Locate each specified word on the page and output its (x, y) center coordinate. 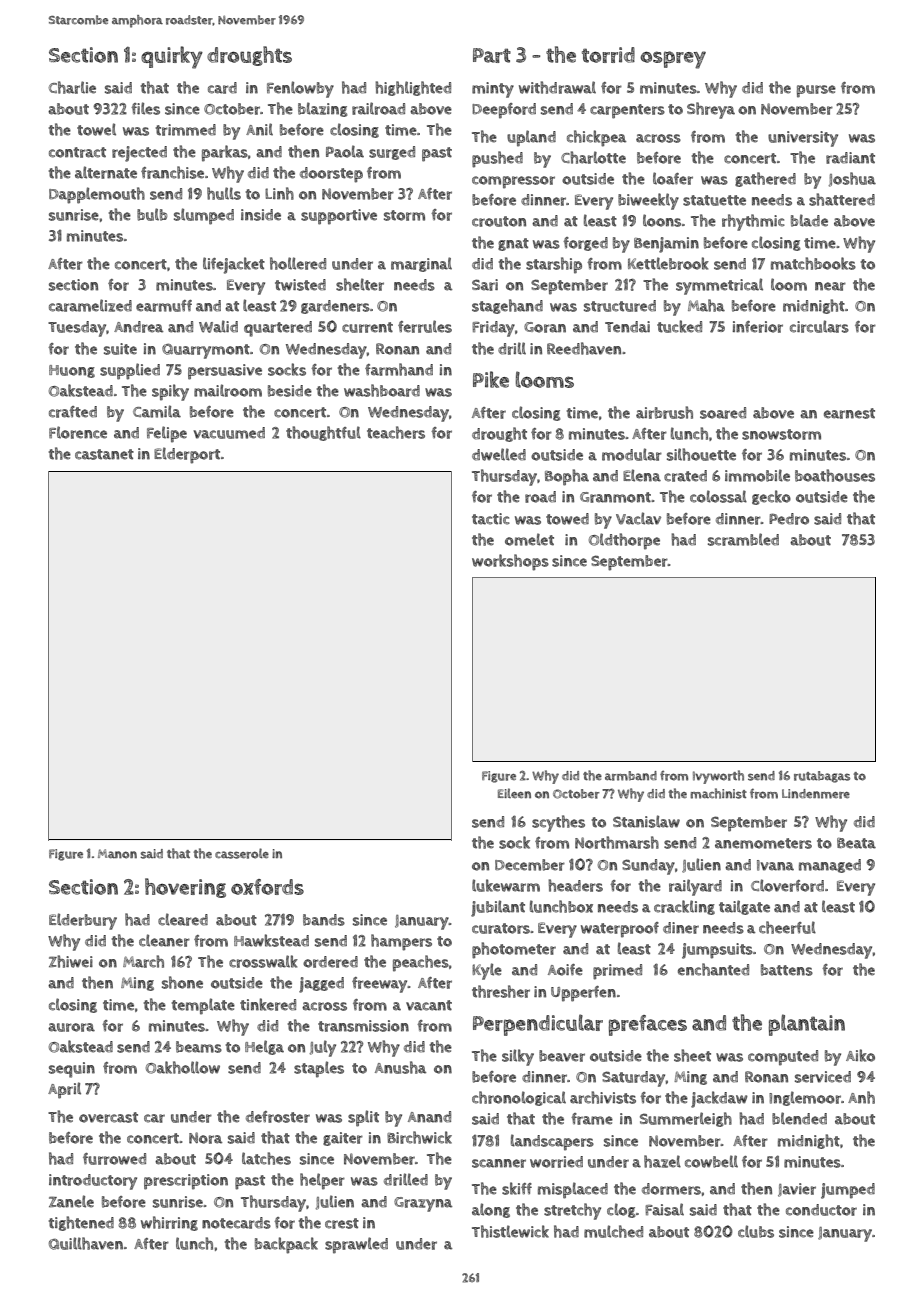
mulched (613, 1231)
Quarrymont (206, 351)
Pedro (789, 519)
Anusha (400, 1067)
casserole (242, 853)
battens (787, 970)
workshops (510, 562)
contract (77, 152)
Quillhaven (86, 1243)
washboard (382, 390)
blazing (322, 109)
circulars (819, 326)
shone (182, 982)
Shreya (711, 110)
